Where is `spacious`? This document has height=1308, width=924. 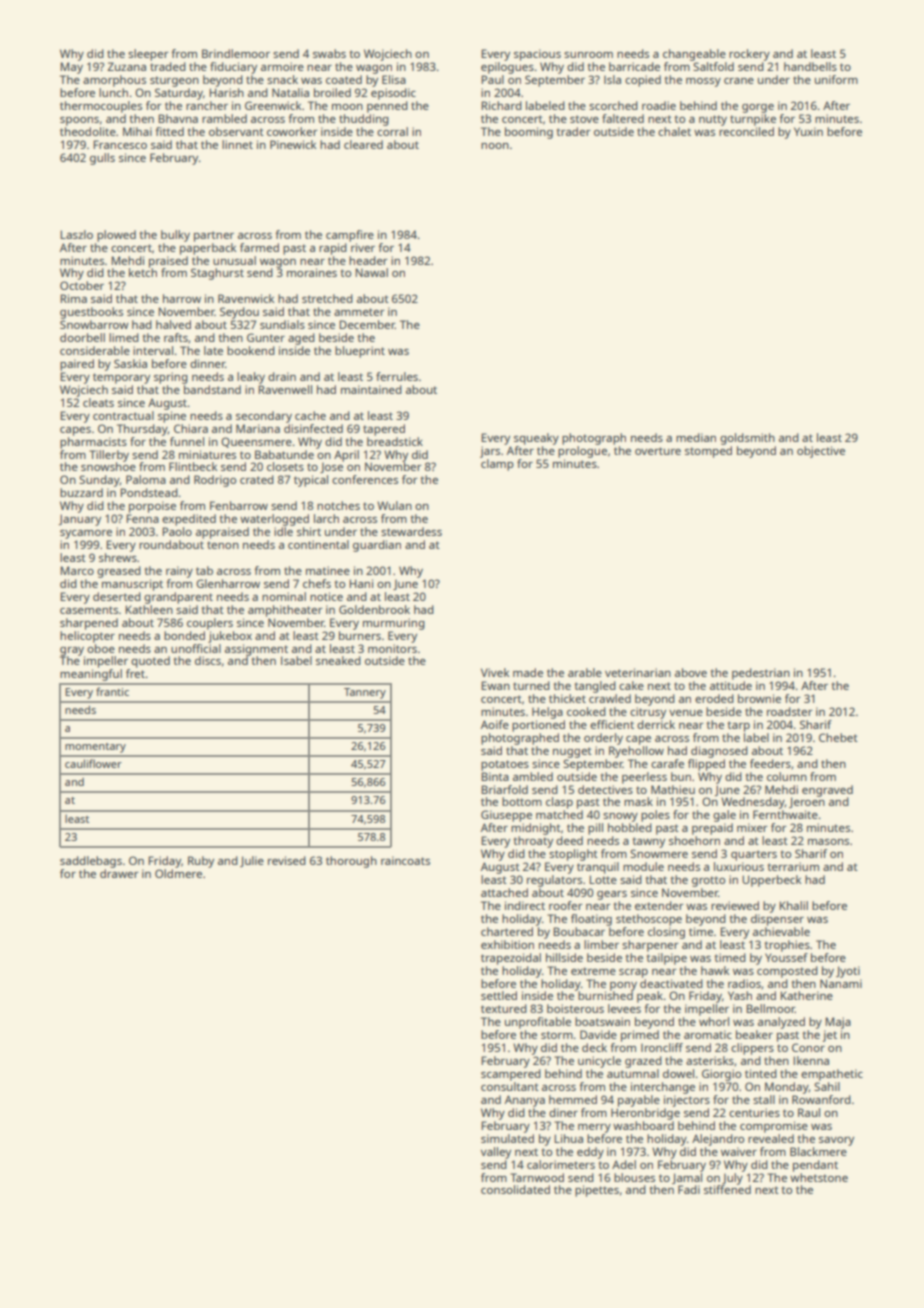
spacious is located at coordinates (537, 55).
